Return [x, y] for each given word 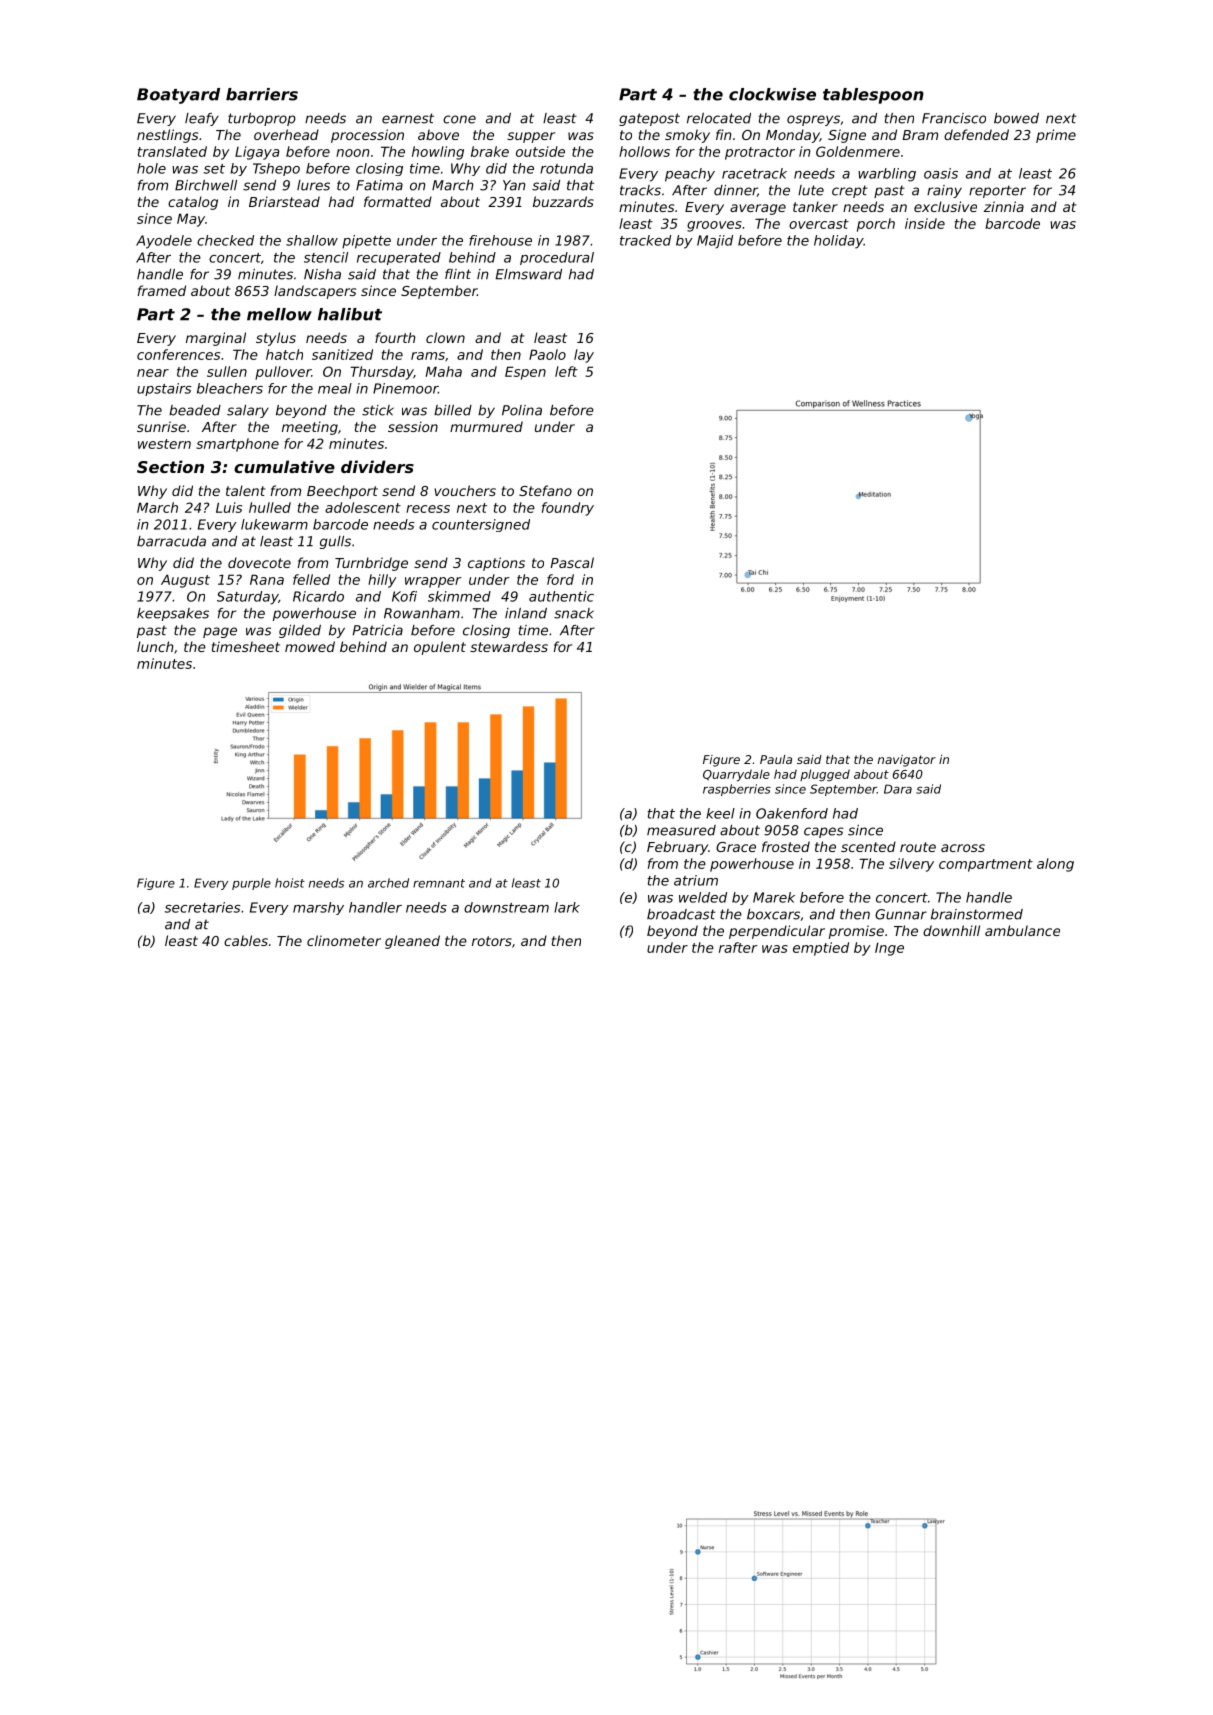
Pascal [572, 562]
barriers [262, 94]
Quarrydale [736, 775]
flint [458, 274]
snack [574, 613]
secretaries [203, 907]
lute [811, 190]
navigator [907, 761]
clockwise [772, 94]
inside [925, 223]
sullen [227, 371]
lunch [155, 646]
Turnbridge [371, 564]
